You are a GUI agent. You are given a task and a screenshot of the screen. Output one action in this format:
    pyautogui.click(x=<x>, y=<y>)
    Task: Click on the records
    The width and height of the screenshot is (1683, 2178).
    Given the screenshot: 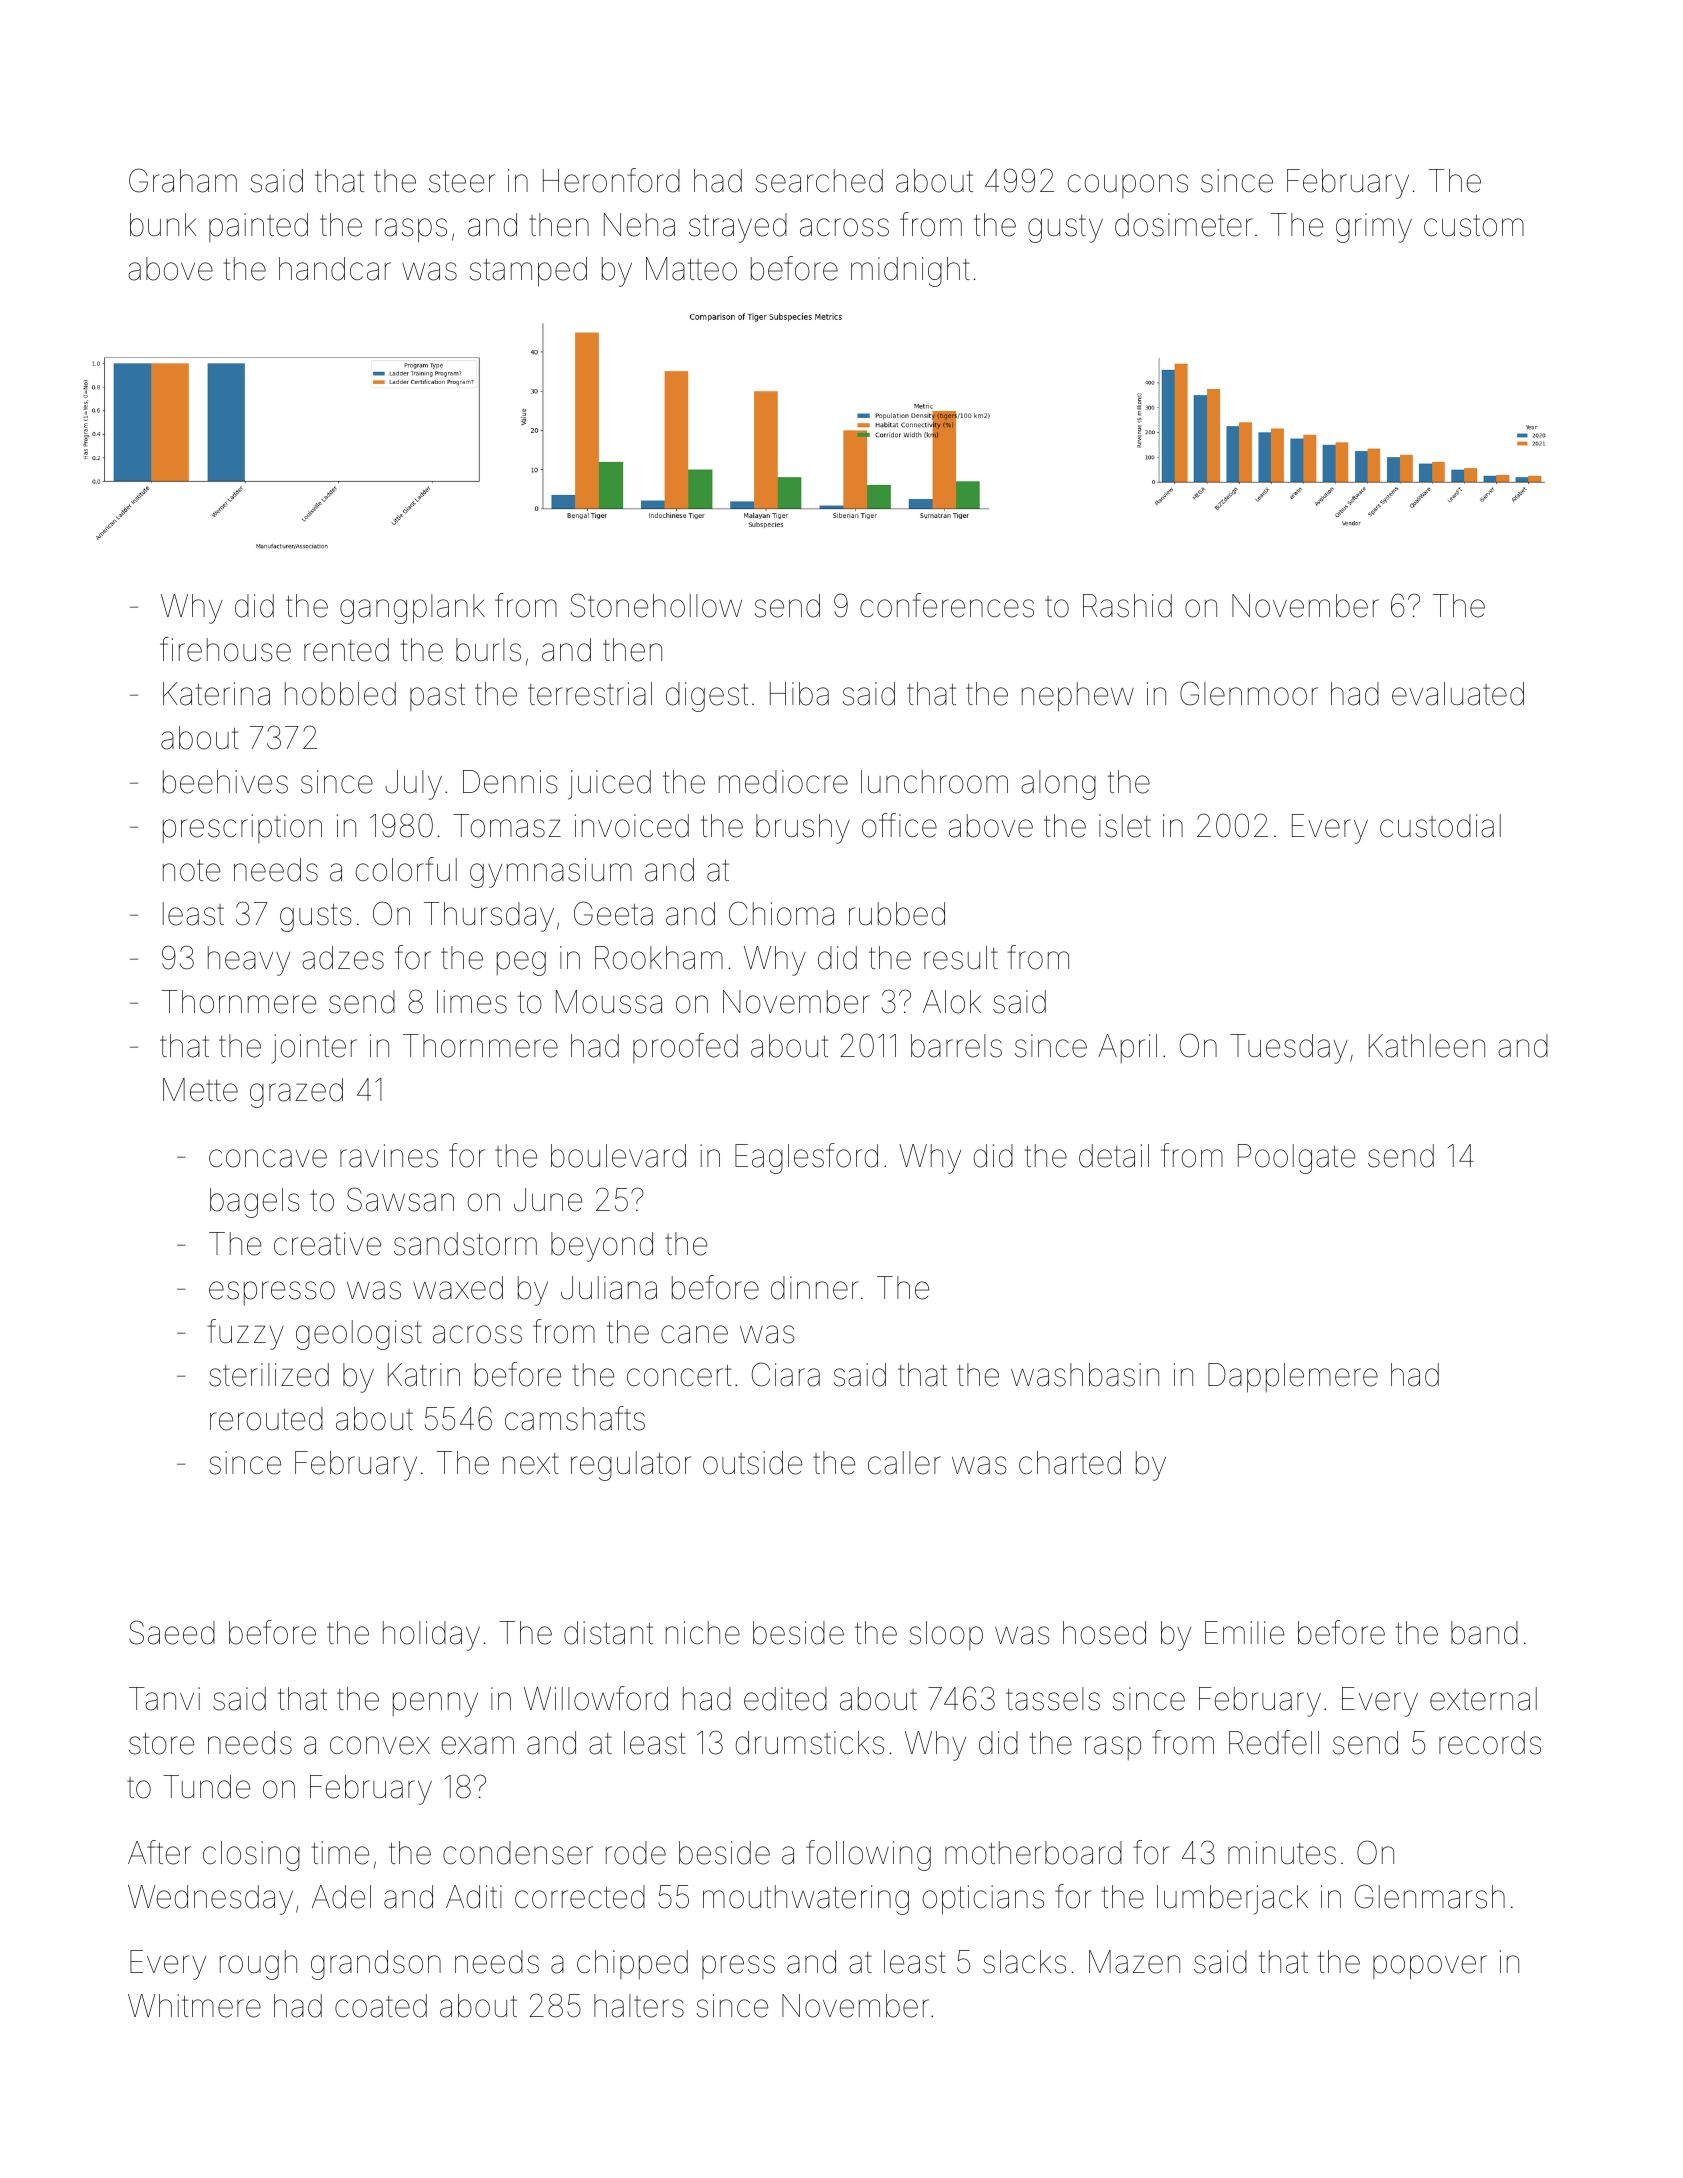 What is the action you would take?
    pyautogui.click(x=1490, y=1743)
